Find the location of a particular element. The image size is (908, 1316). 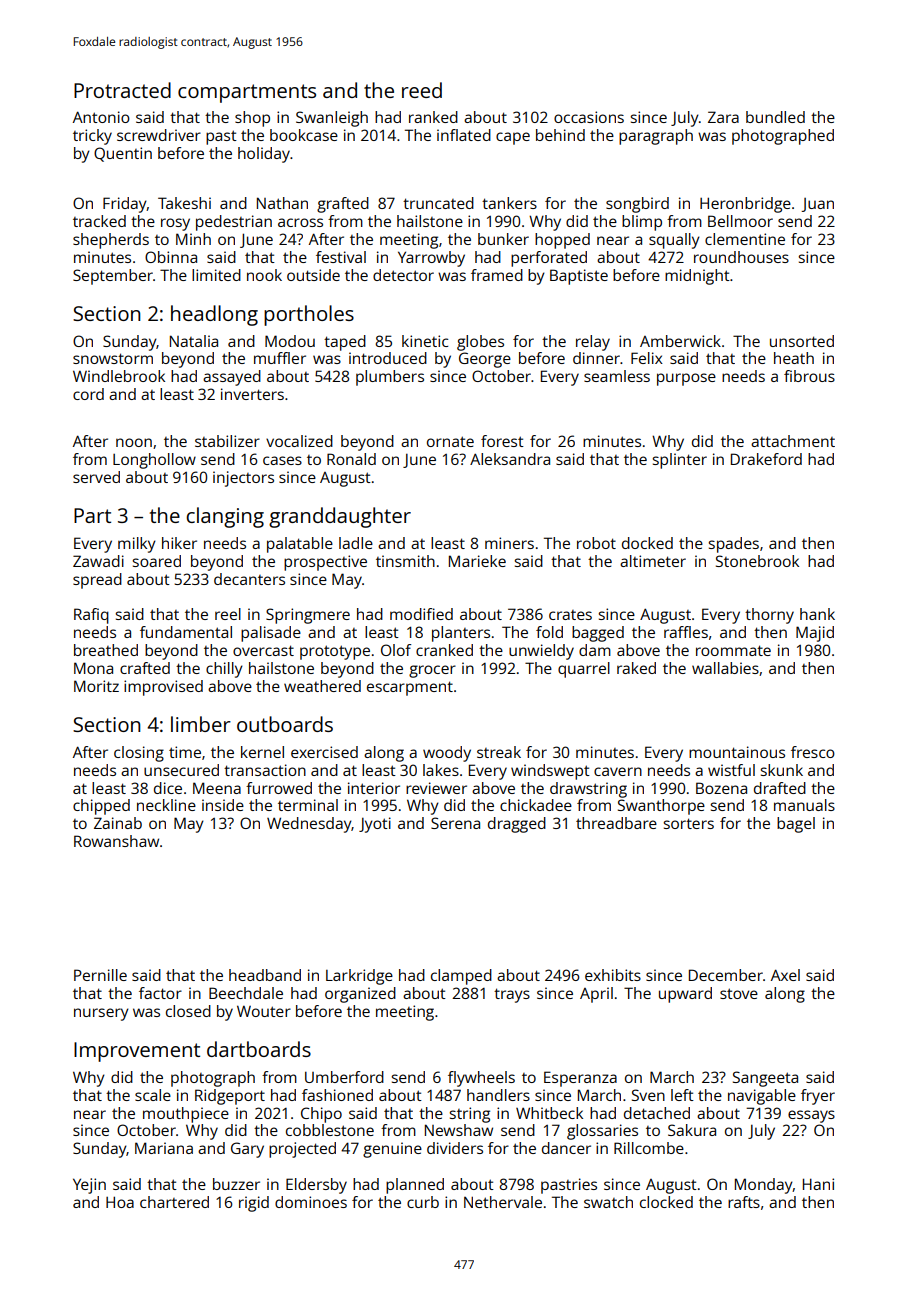

Axel is located at coordinates (785, 975).
